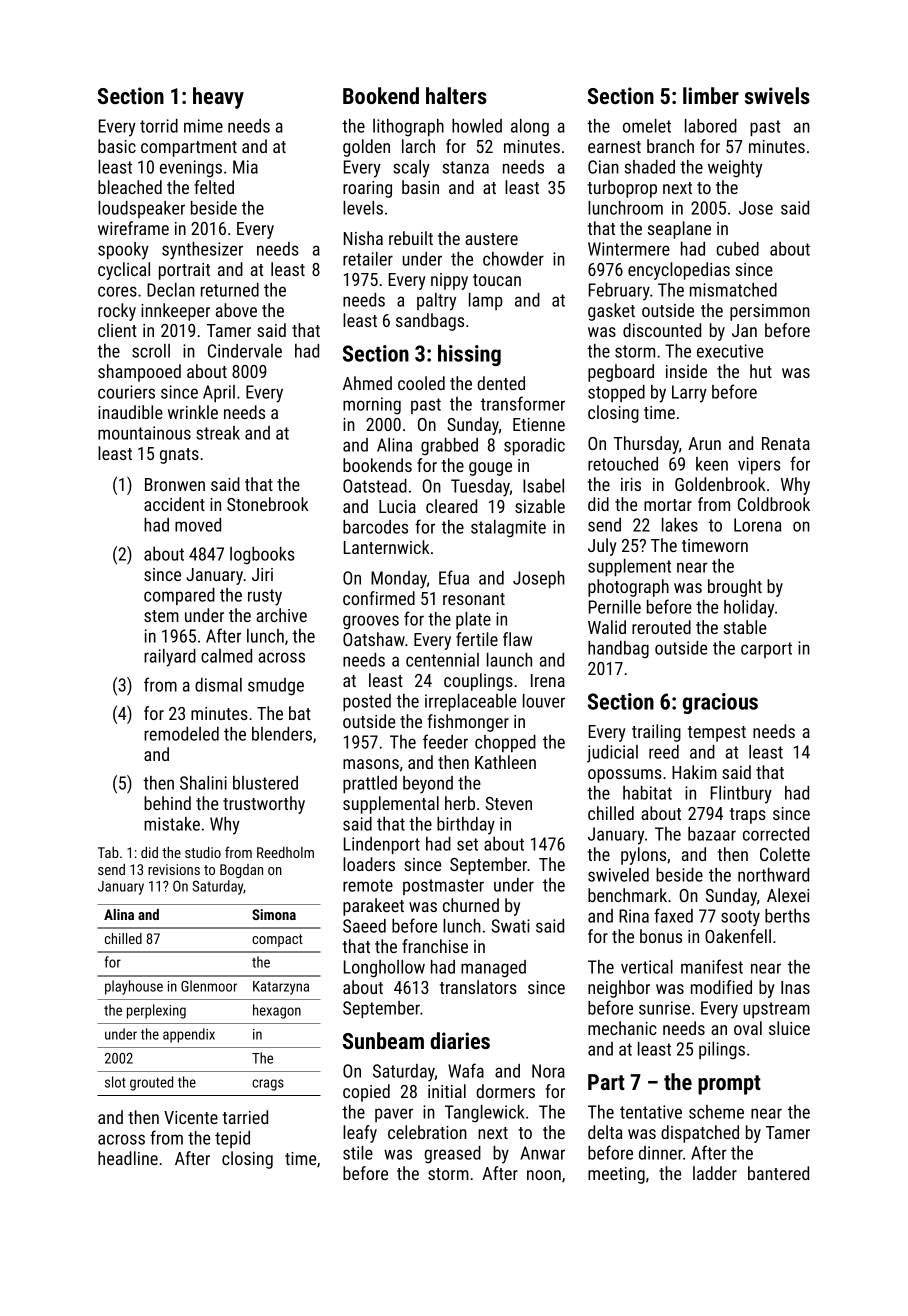  Describe the element at coordinates (172, 824) in the screenshot. I see `mistake` at that location.
